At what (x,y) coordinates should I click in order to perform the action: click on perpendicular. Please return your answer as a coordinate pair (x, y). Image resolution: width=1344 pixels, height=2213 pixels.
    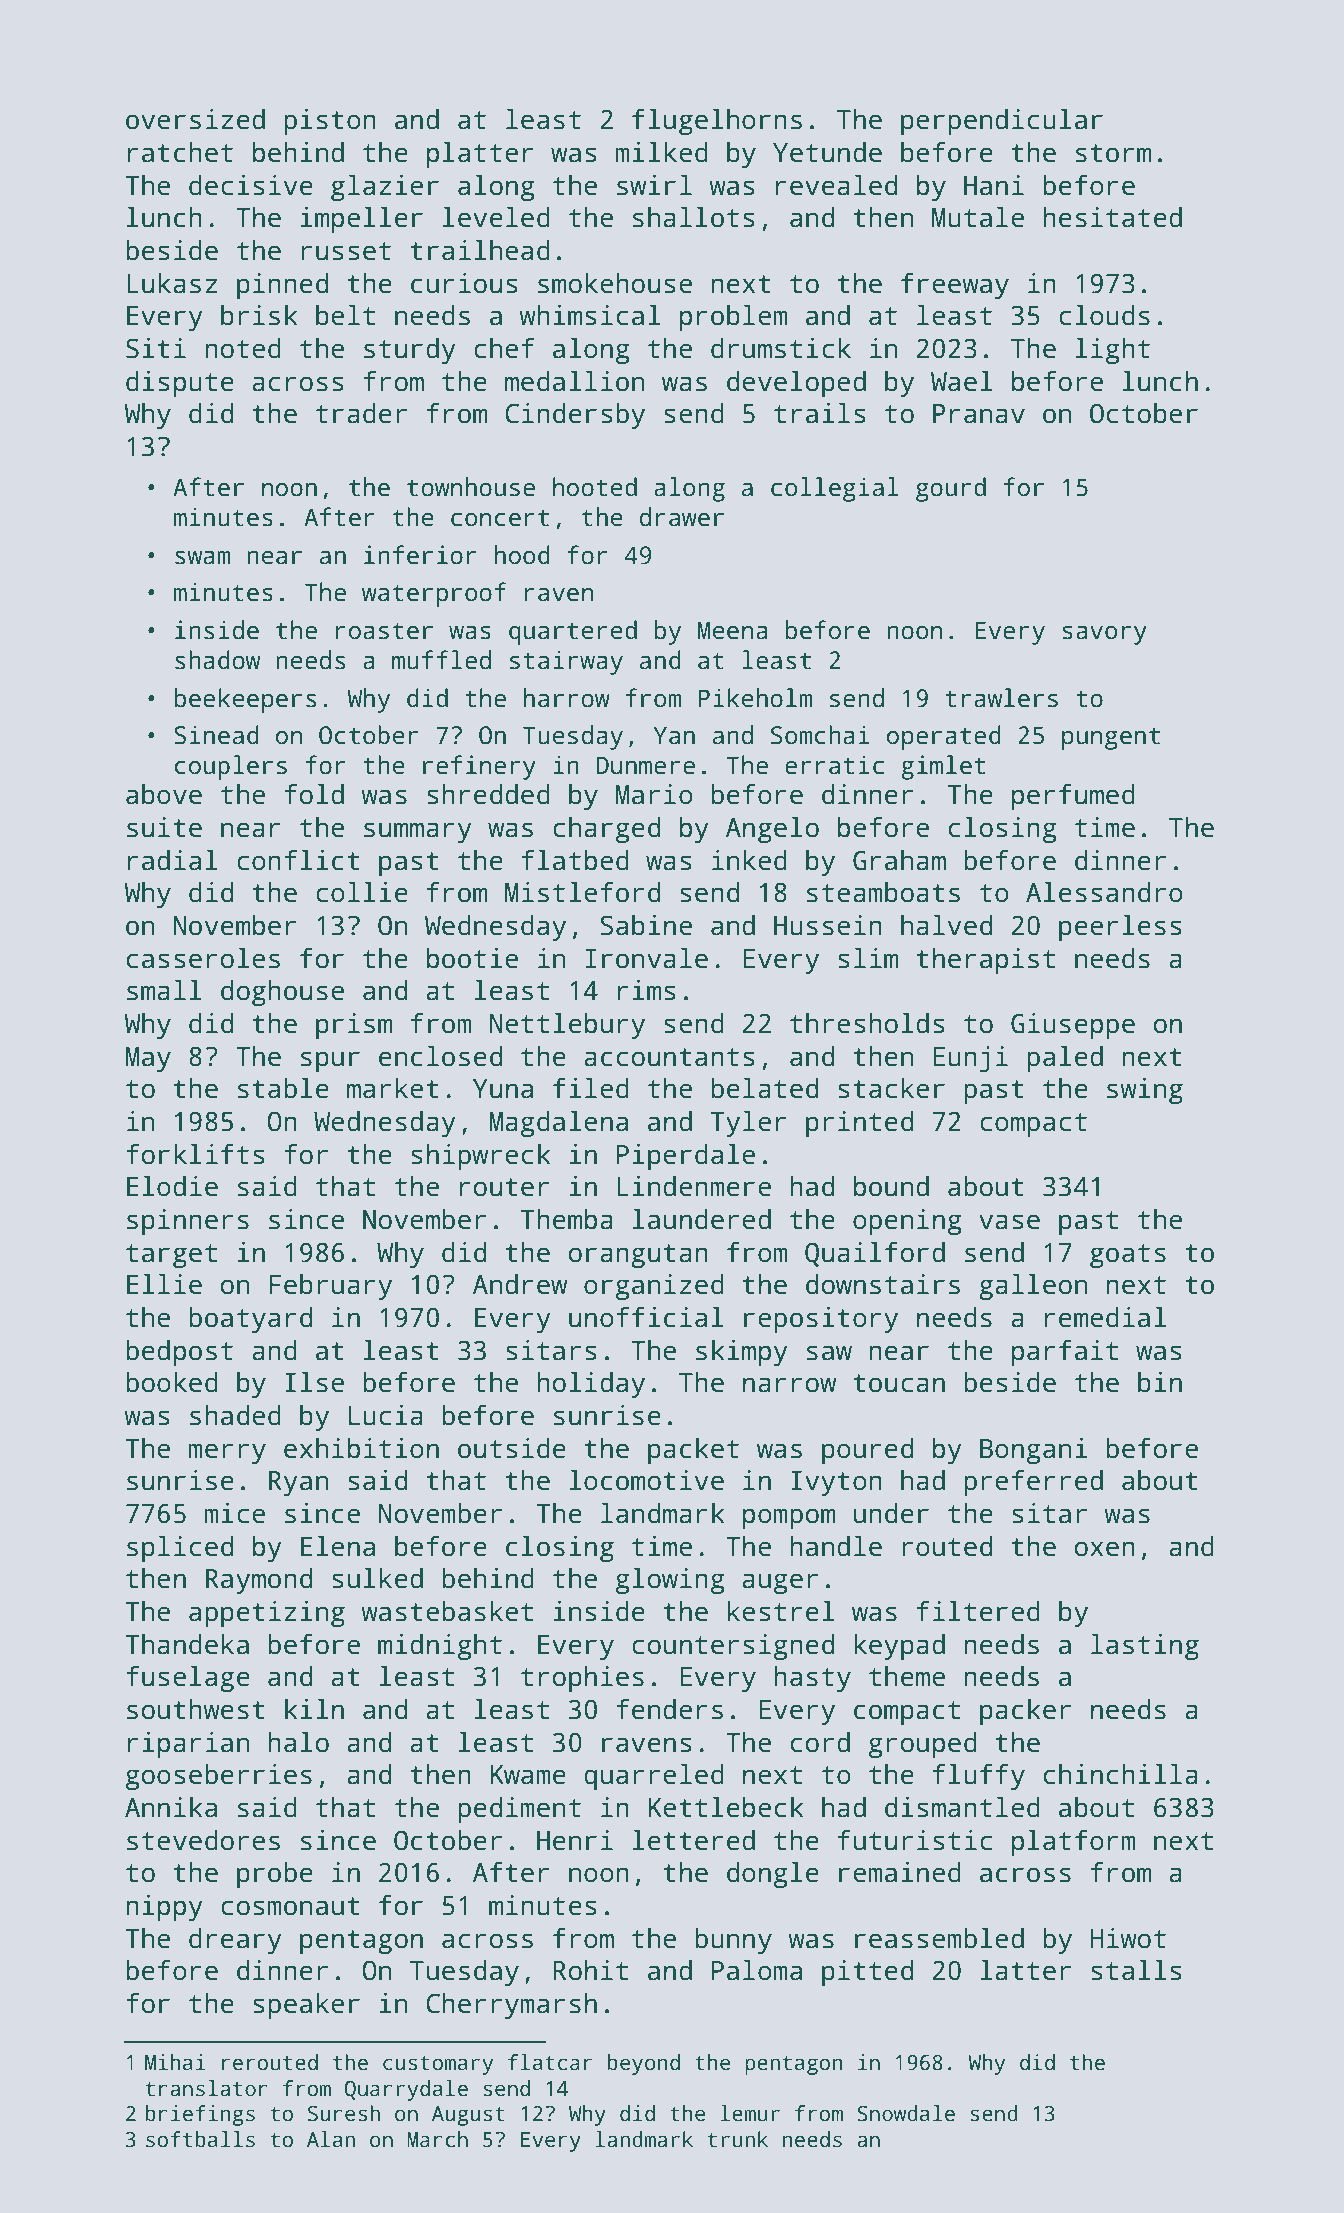
    Looking at the image, I should click on (1002, 122).
